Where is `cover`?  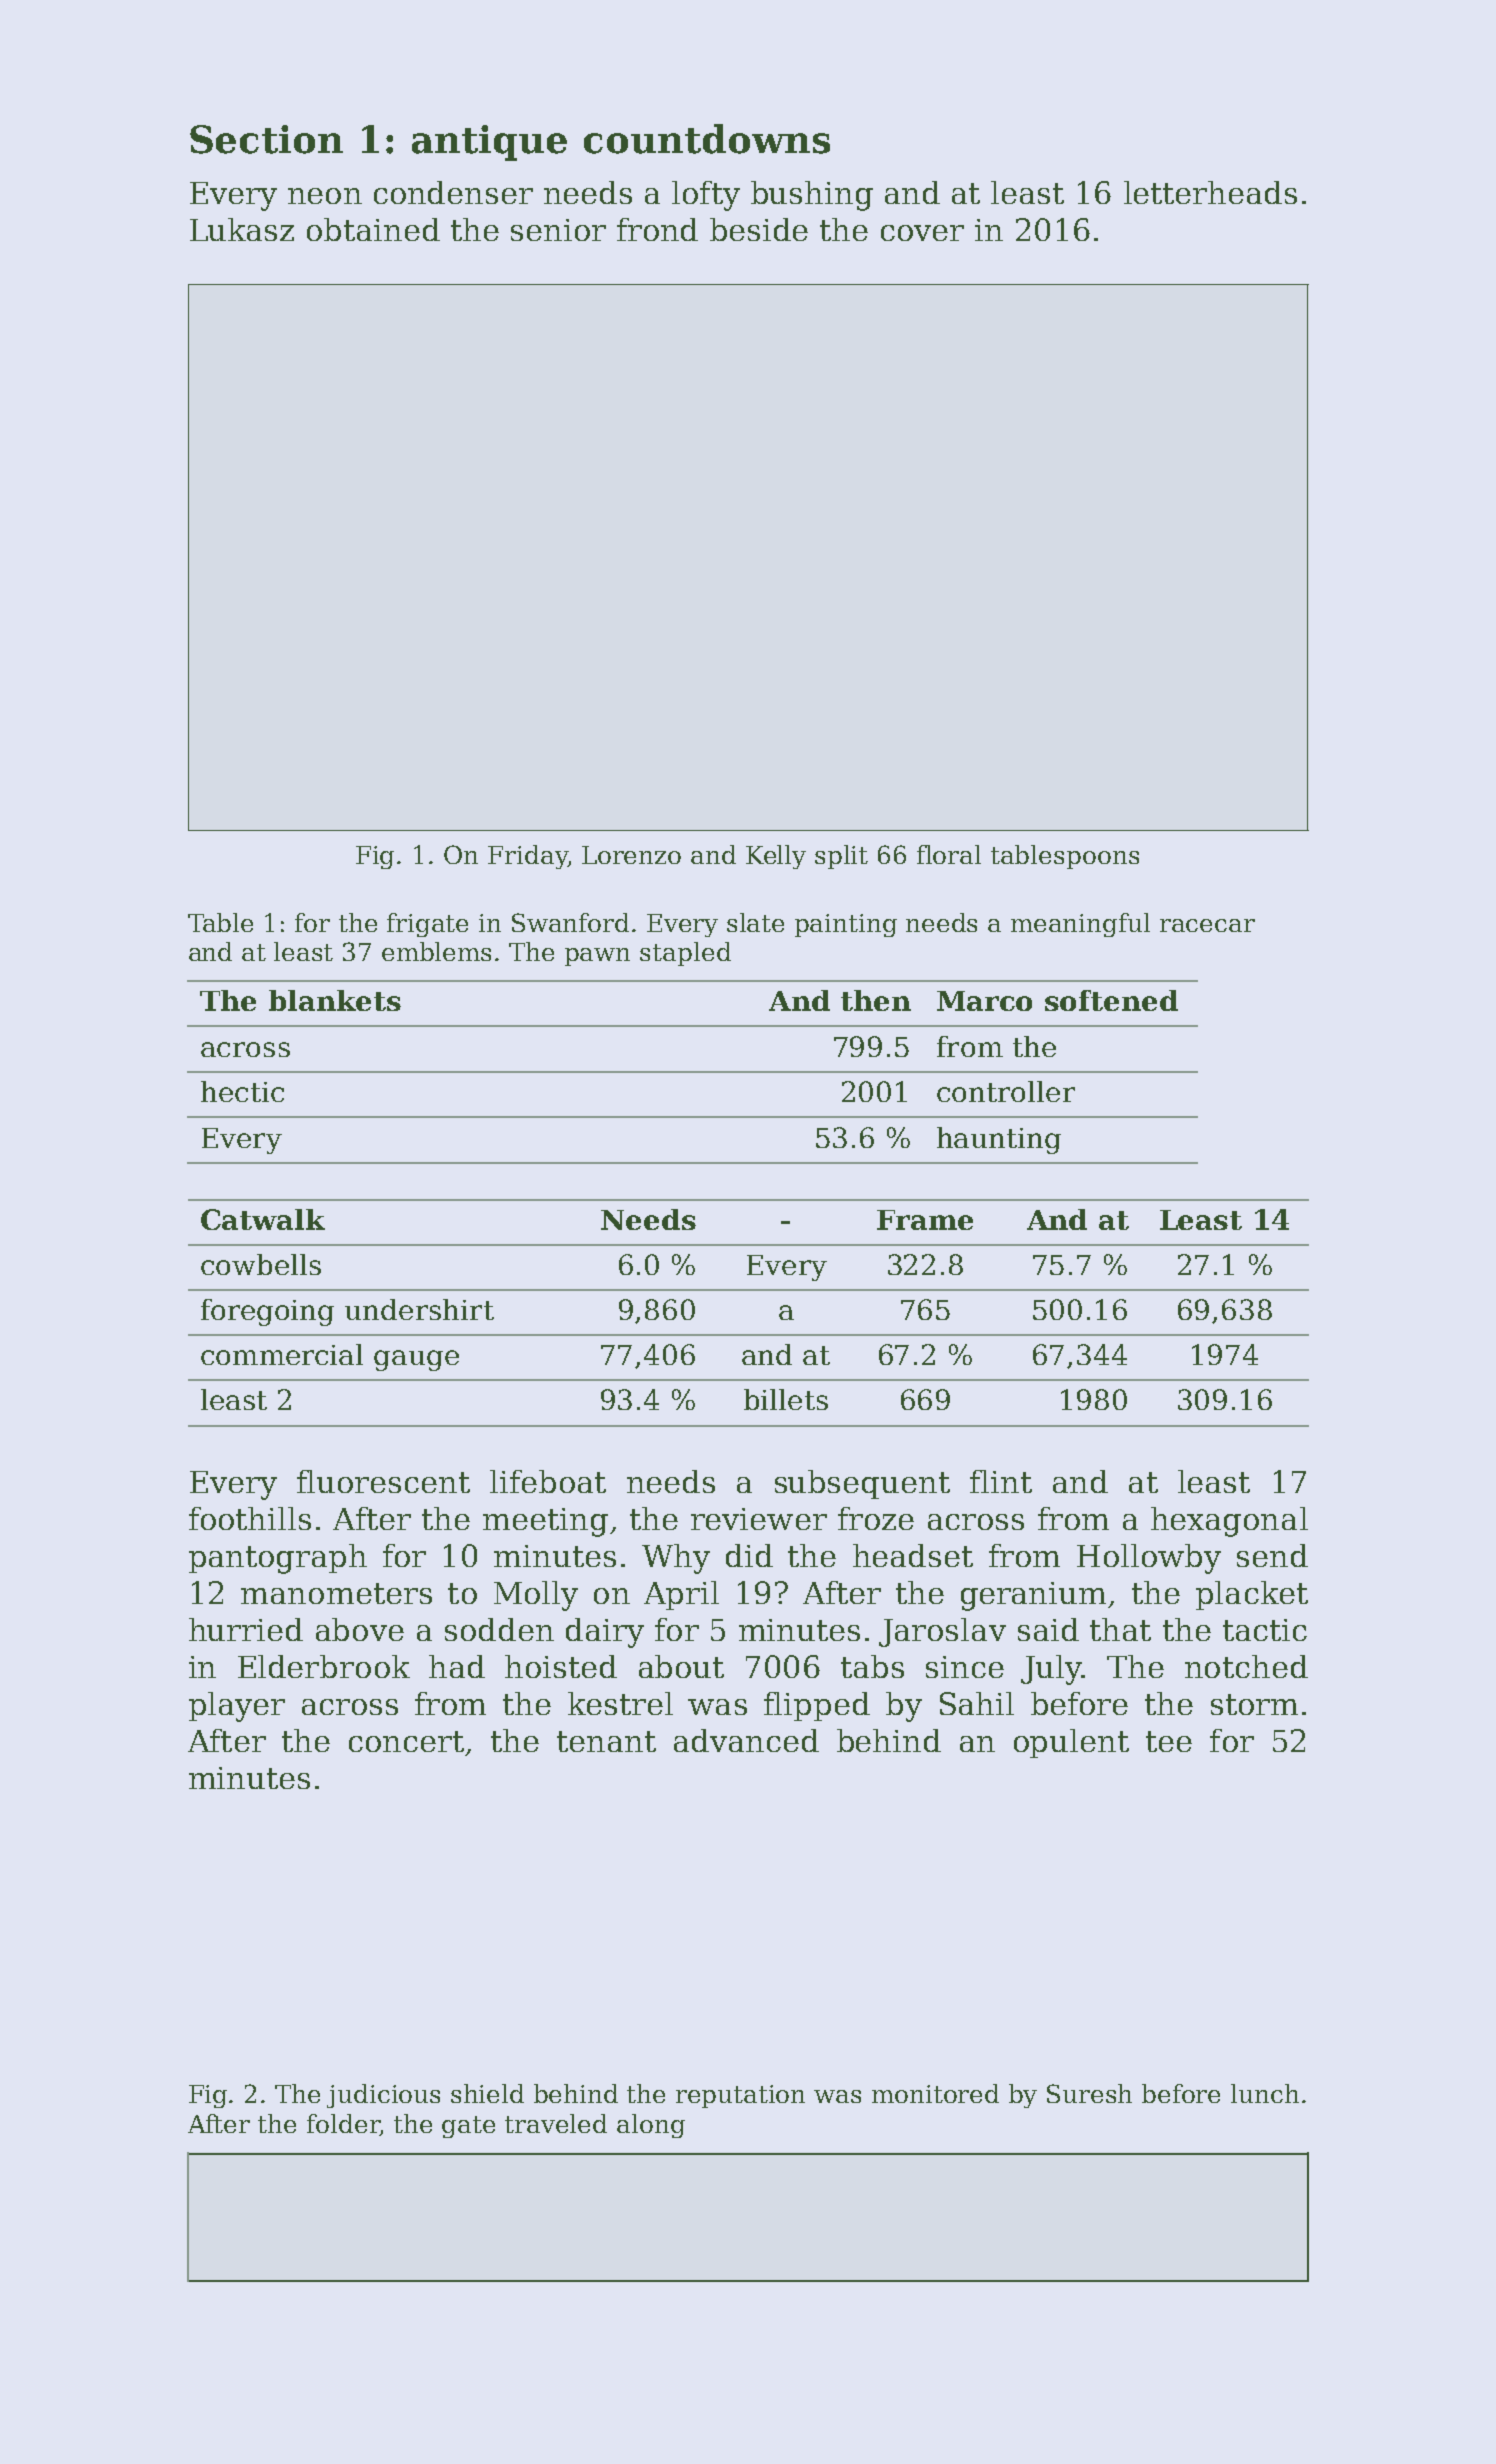 cover is located at coordinates (922, 233).
